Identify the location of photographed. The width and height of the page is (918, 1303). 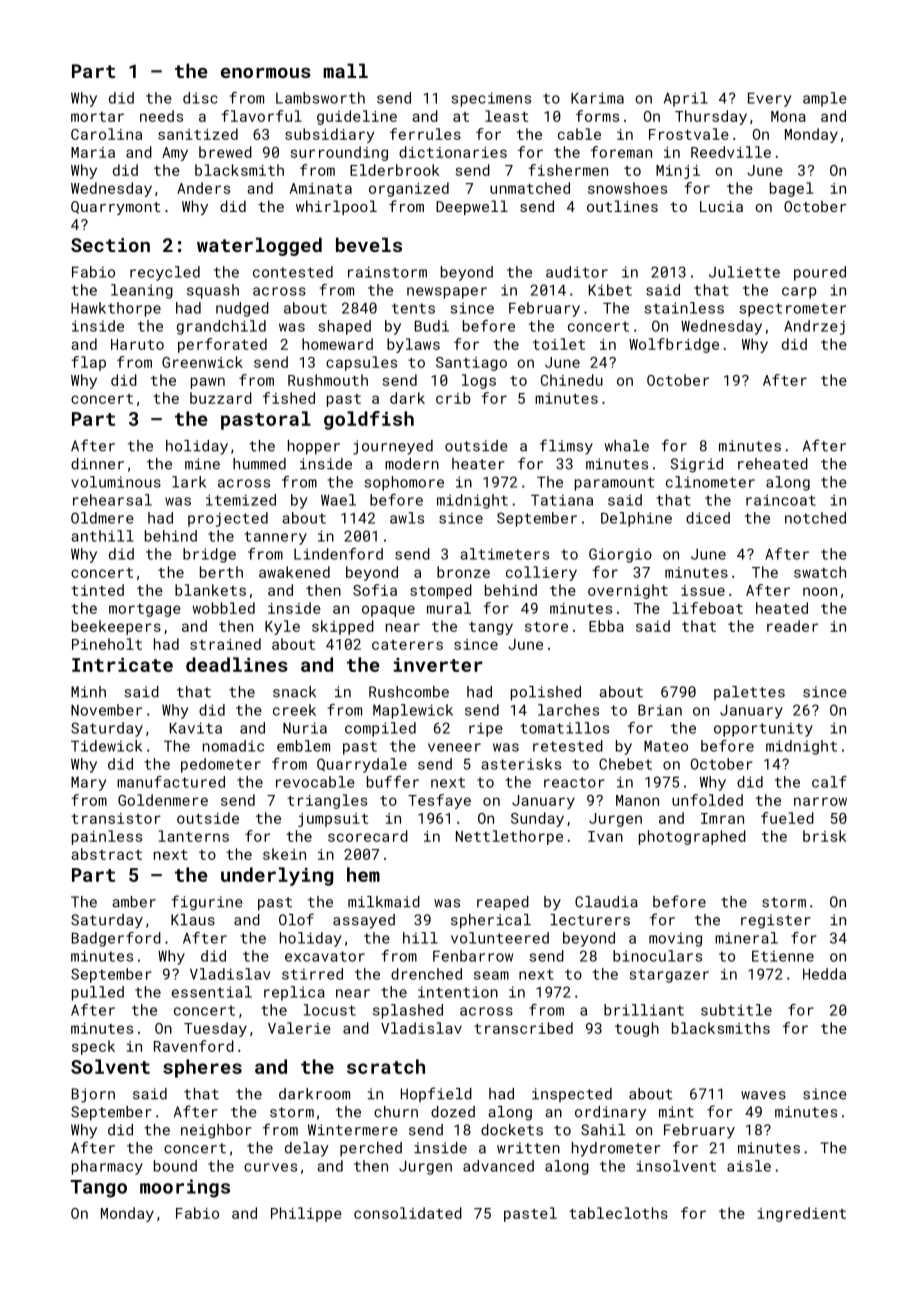
(692, 837).
